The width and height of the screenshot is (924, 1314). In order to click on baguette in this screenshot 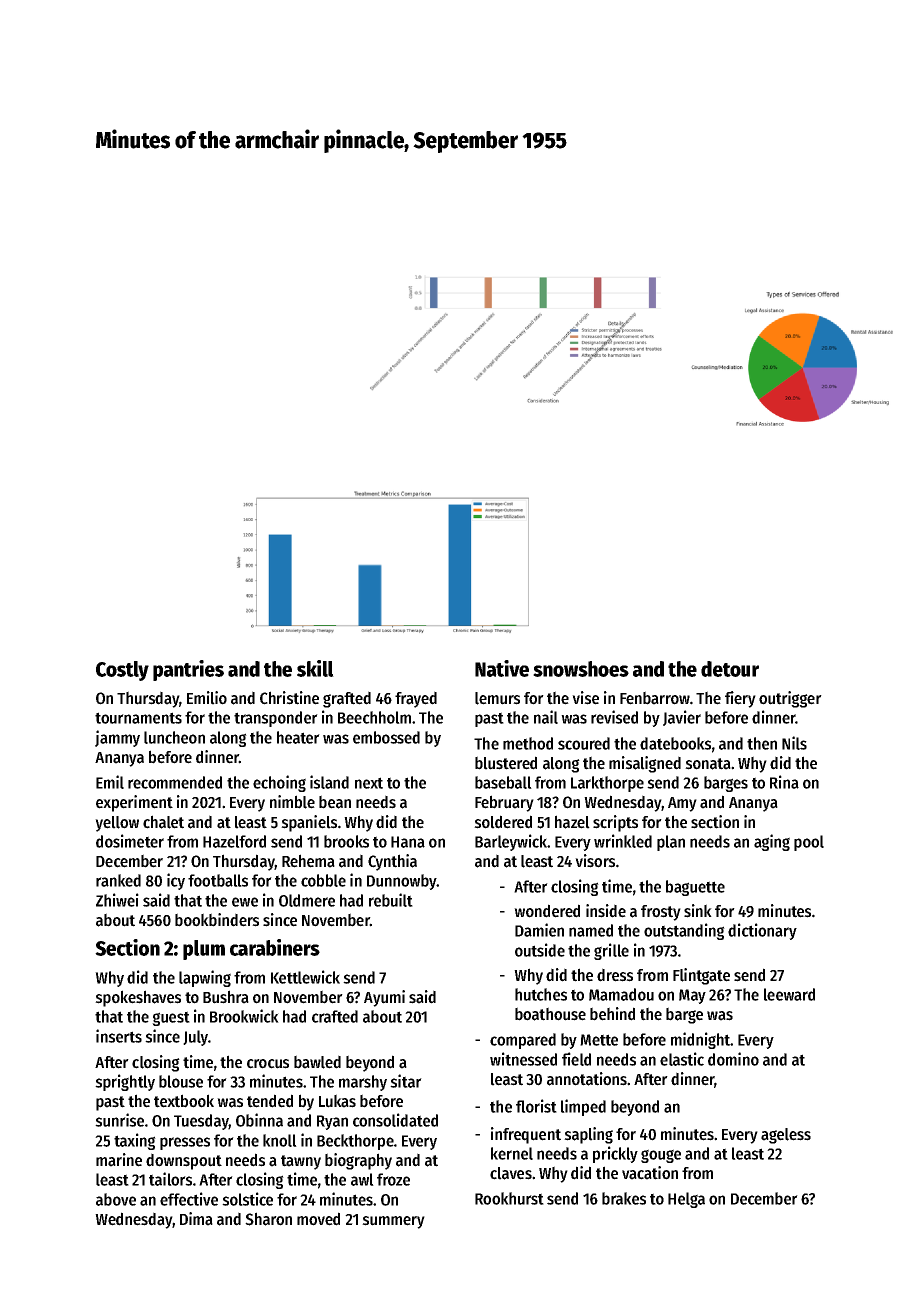, I will do `click(695, 888)`.
